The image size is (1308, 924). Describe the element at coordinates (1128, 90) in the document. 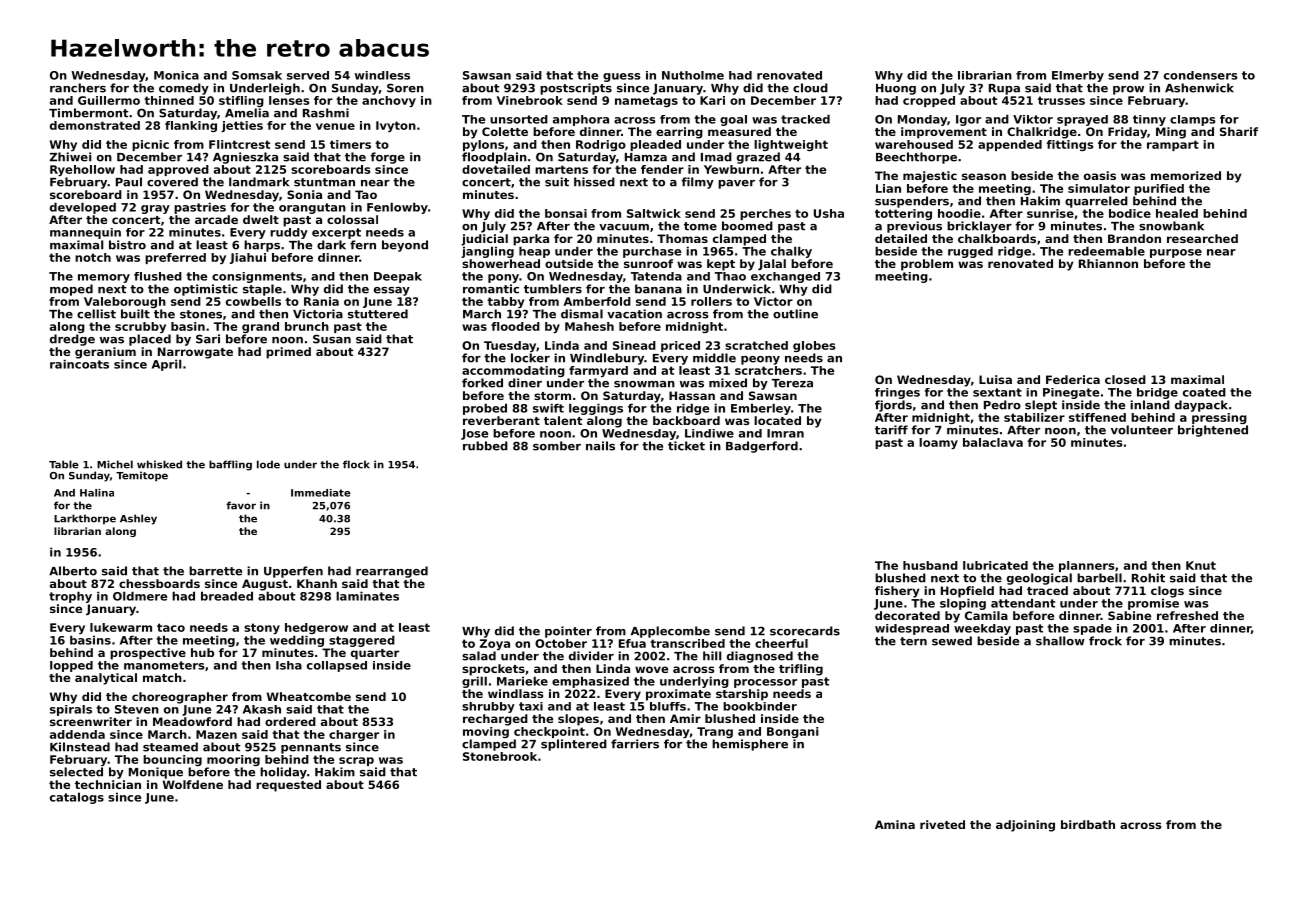

I see `prow` at that location.
